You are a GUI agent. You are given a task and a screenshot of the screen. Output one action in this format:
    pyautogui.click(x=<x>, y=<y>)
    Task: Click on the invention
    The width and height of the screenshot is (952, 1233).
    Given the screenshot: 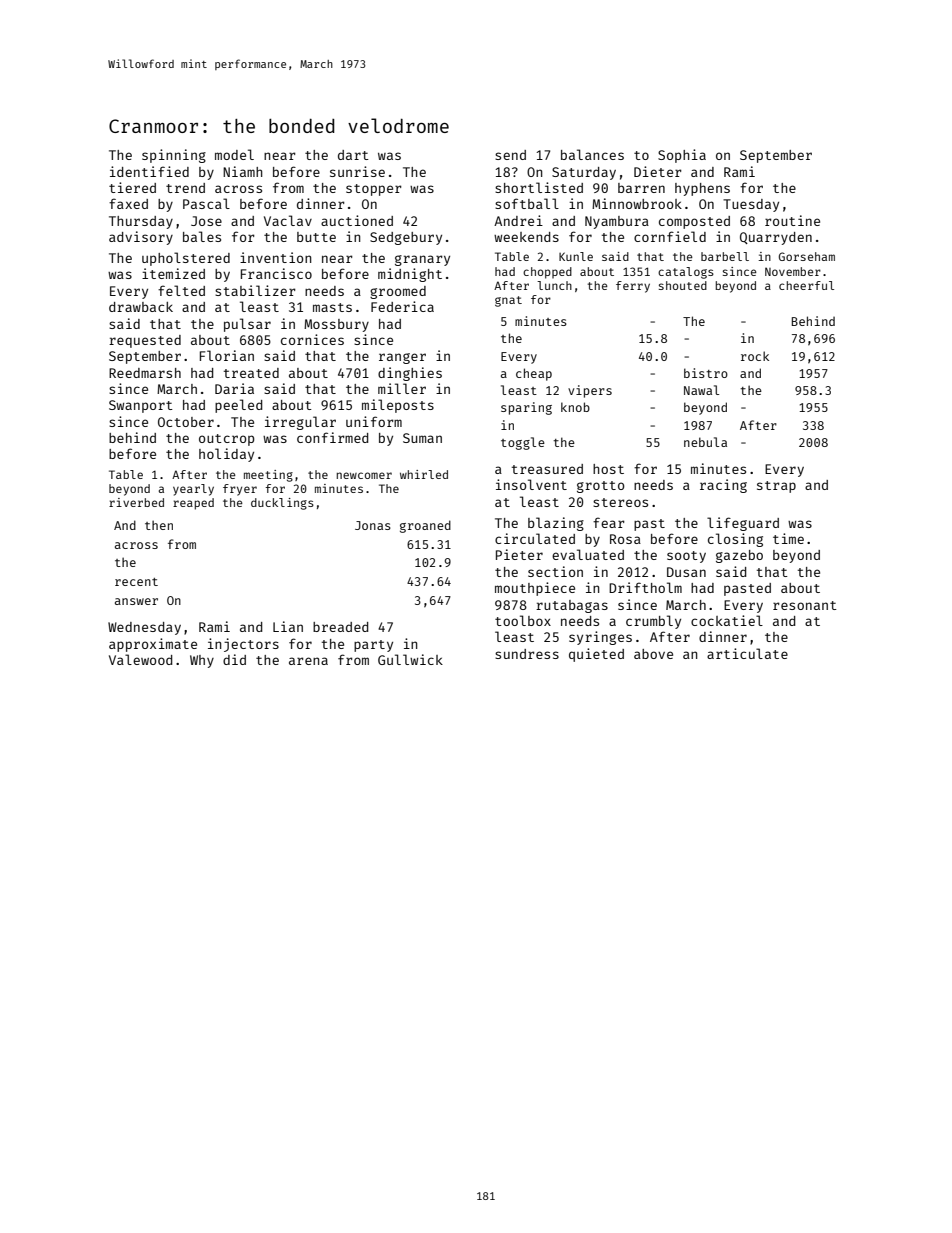 What is the action you would take?
    pyautogui.click(x=275, y=257)
